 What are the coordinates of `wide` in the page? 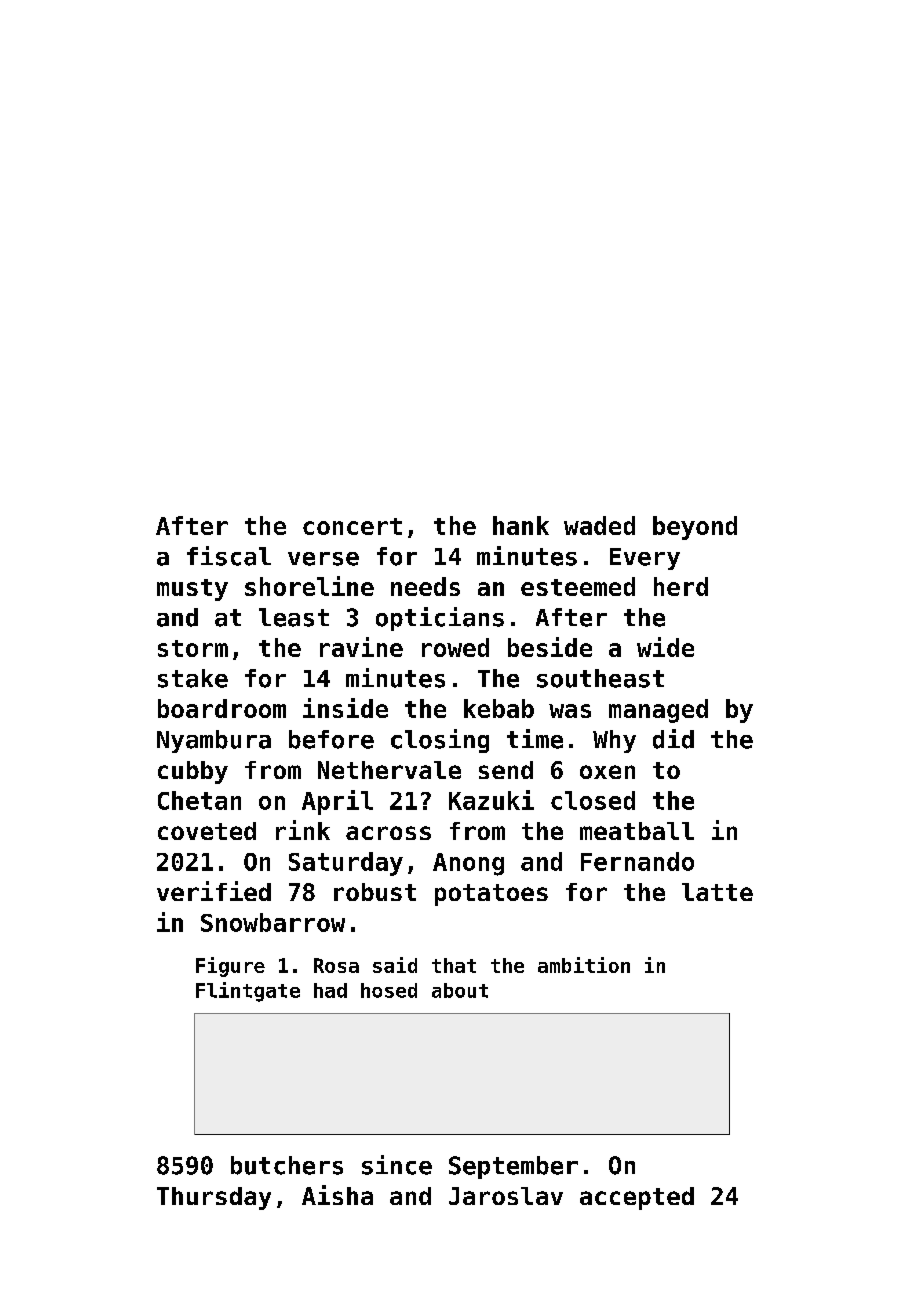 It's located at (665, 647).
